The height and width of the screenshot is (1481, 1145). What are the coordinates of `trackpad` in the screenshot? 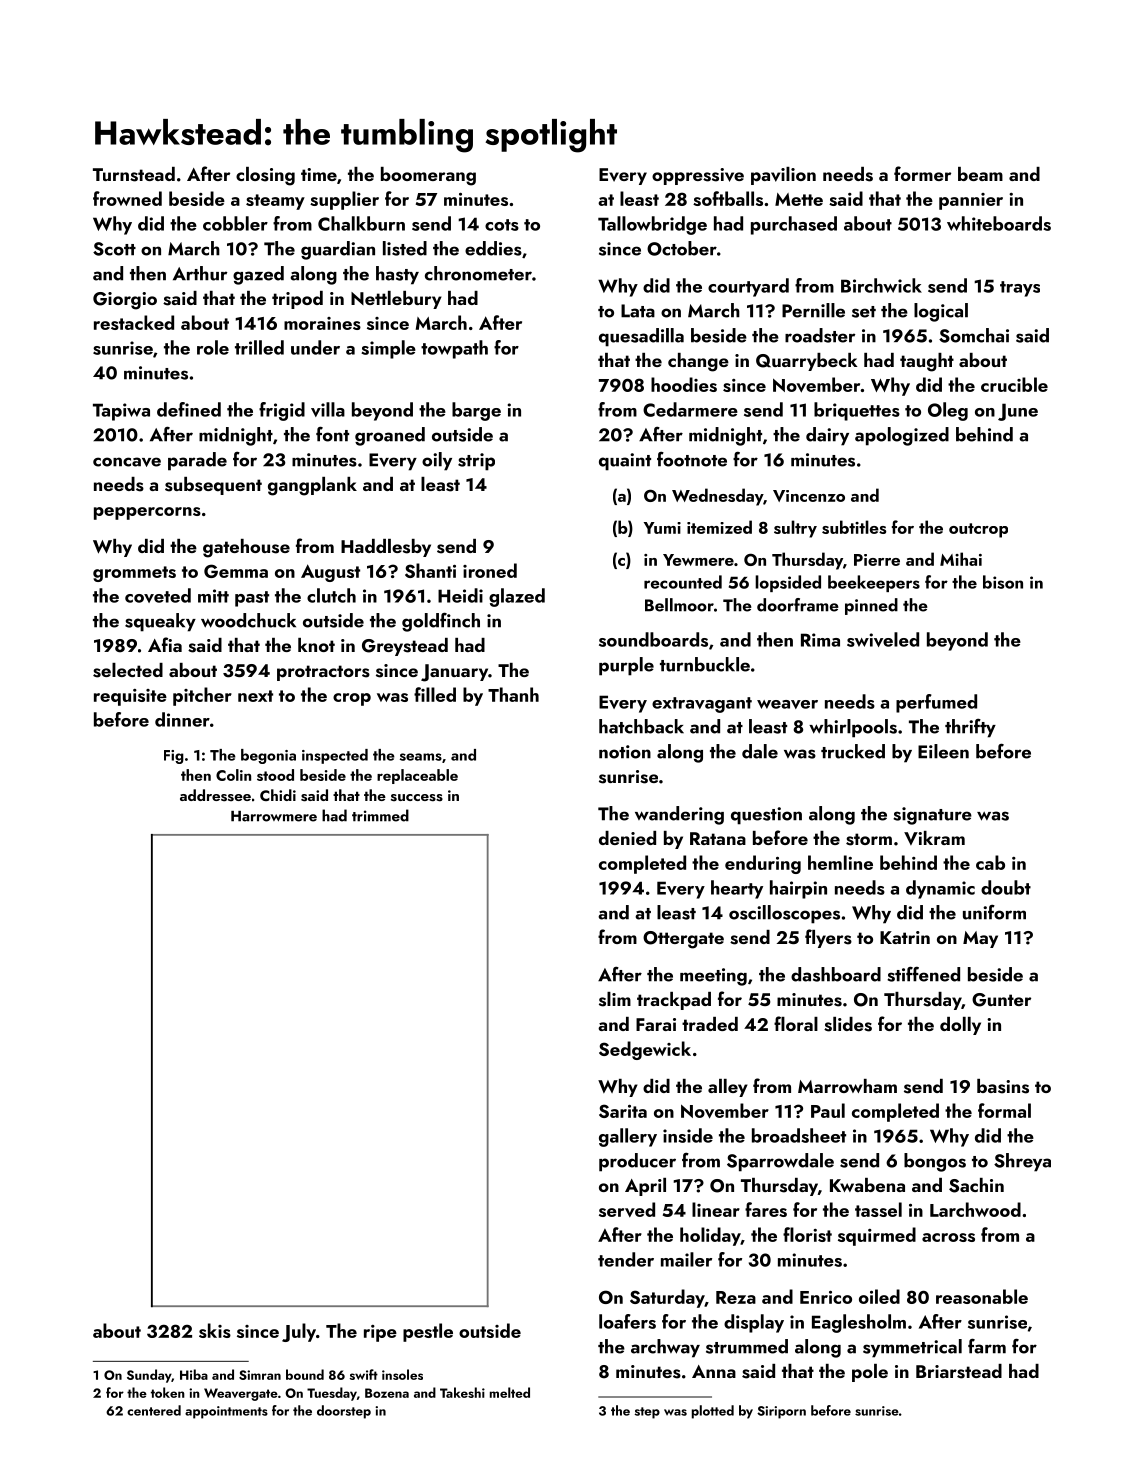 It's located at (674, 1001).
